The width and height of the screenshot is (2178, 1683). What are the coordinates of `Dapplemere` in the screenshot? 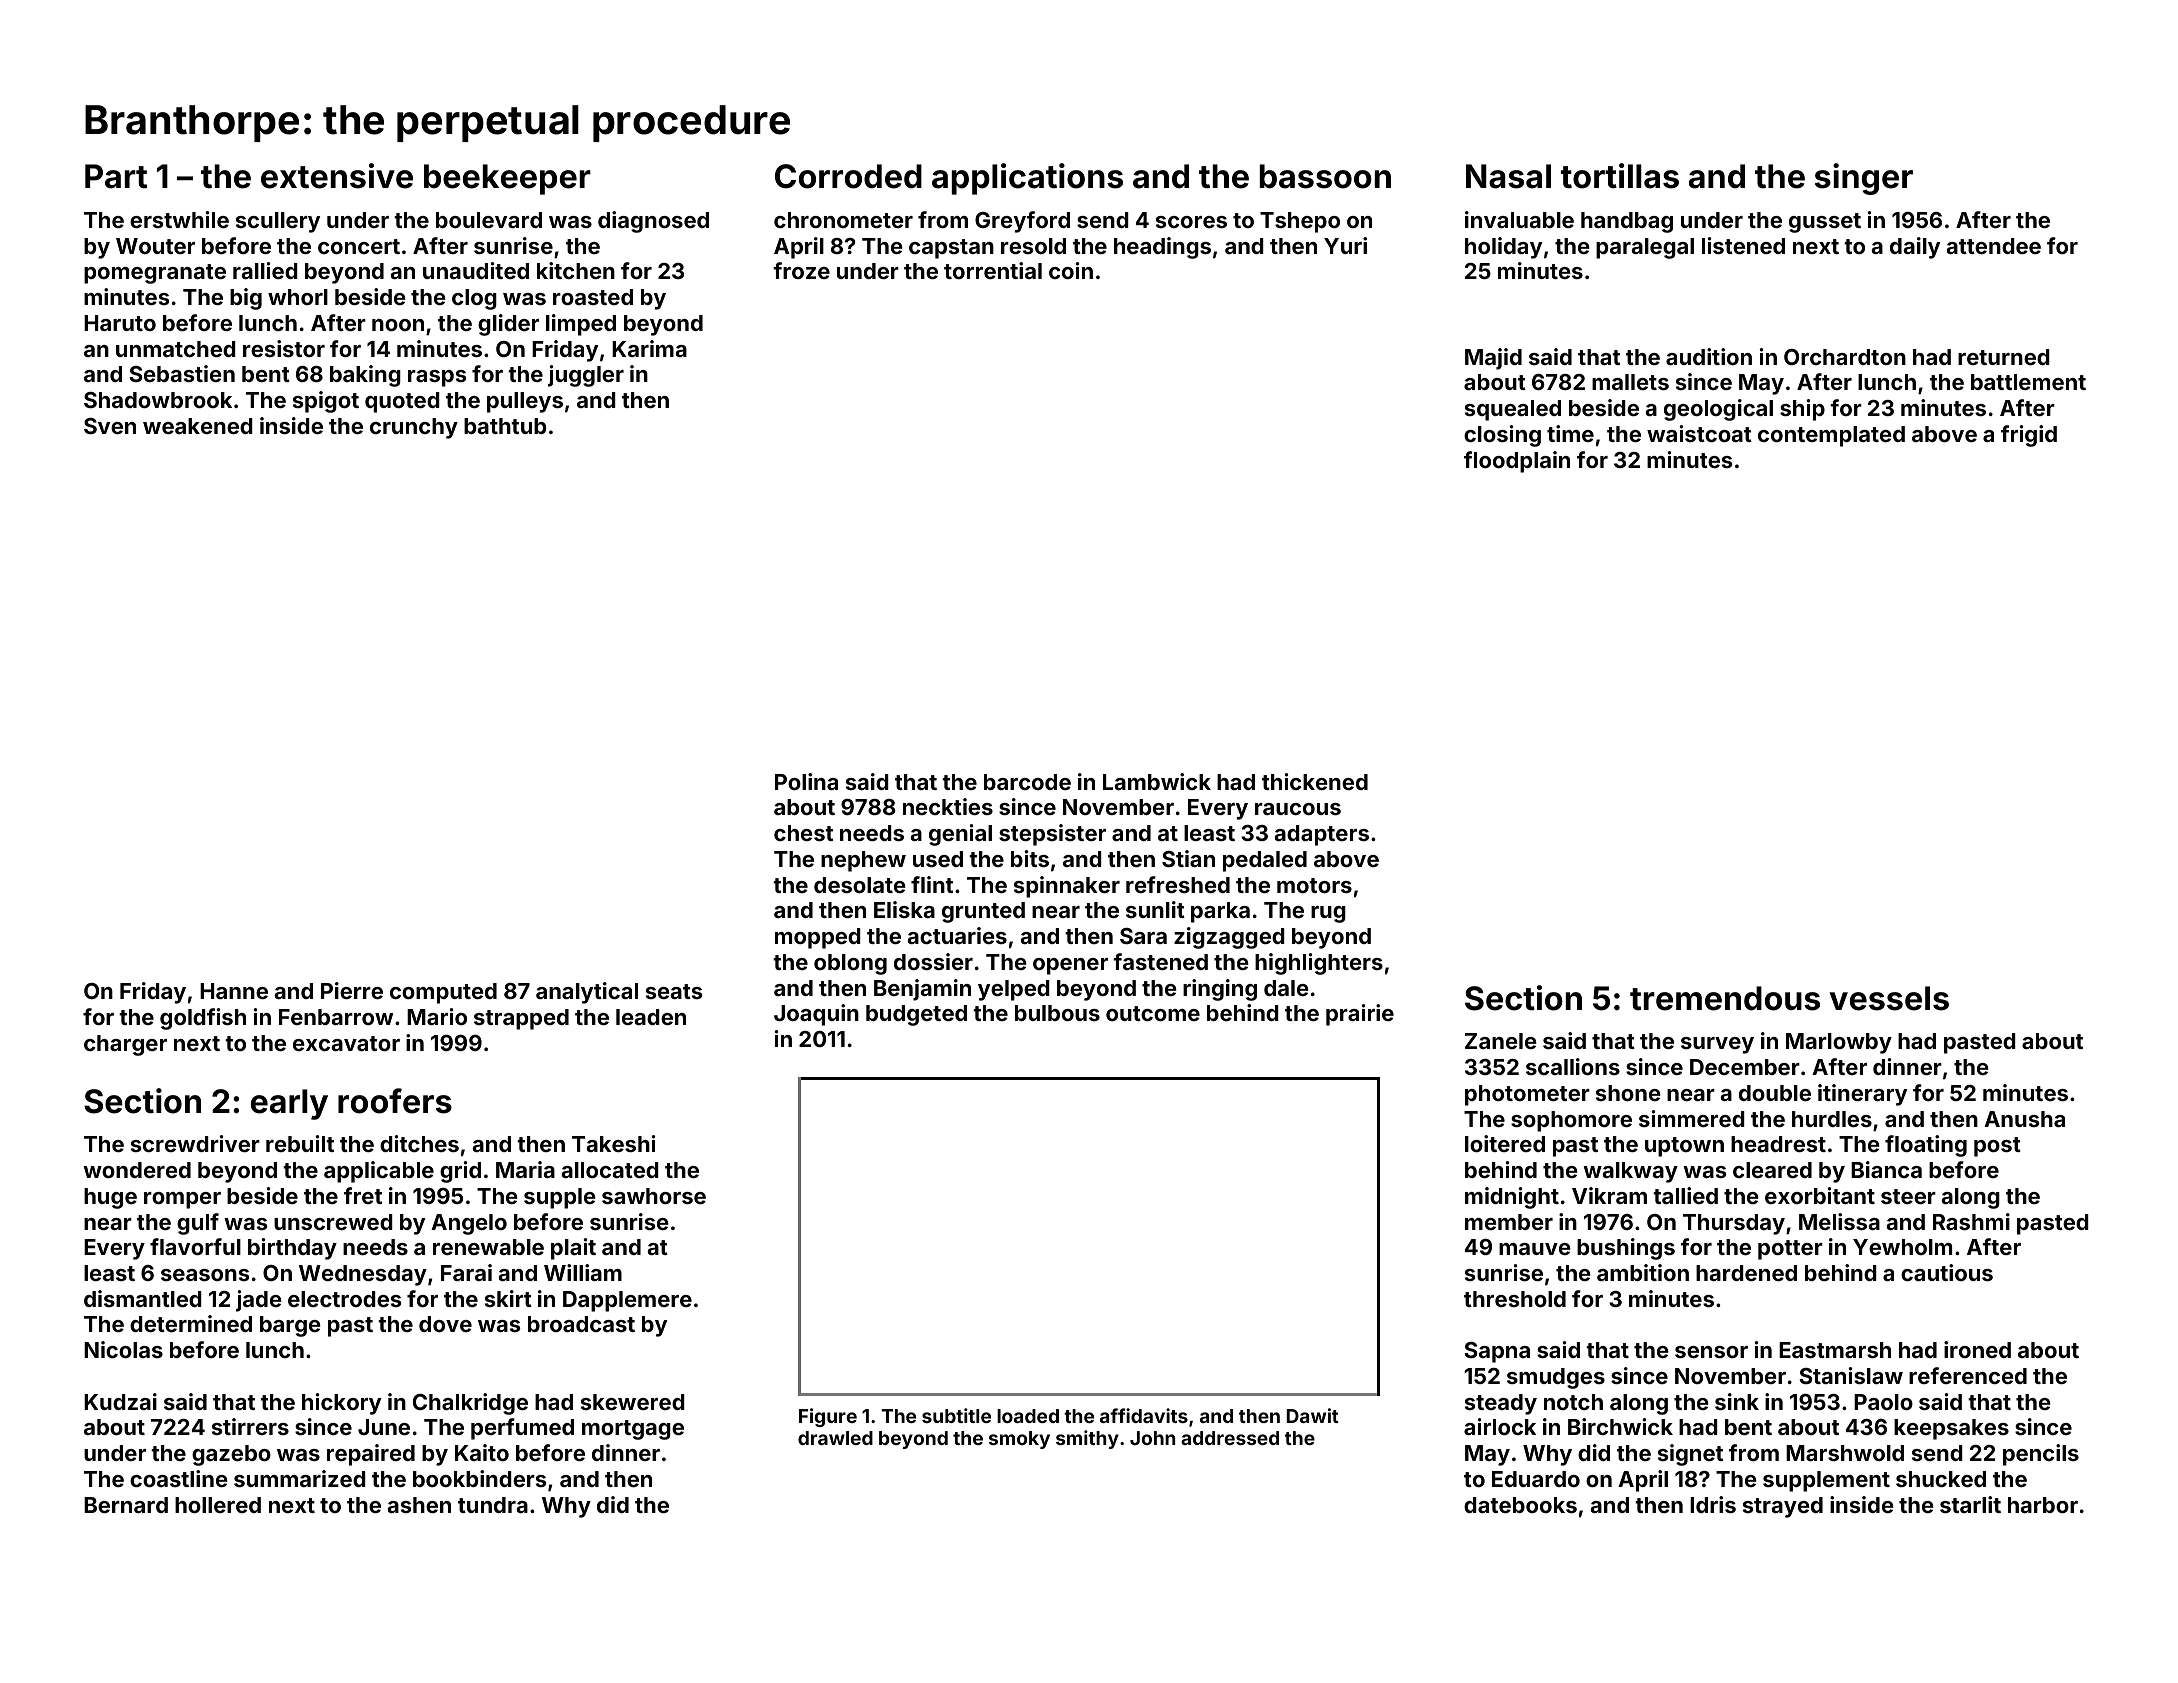 It's located at (627, 1301).
